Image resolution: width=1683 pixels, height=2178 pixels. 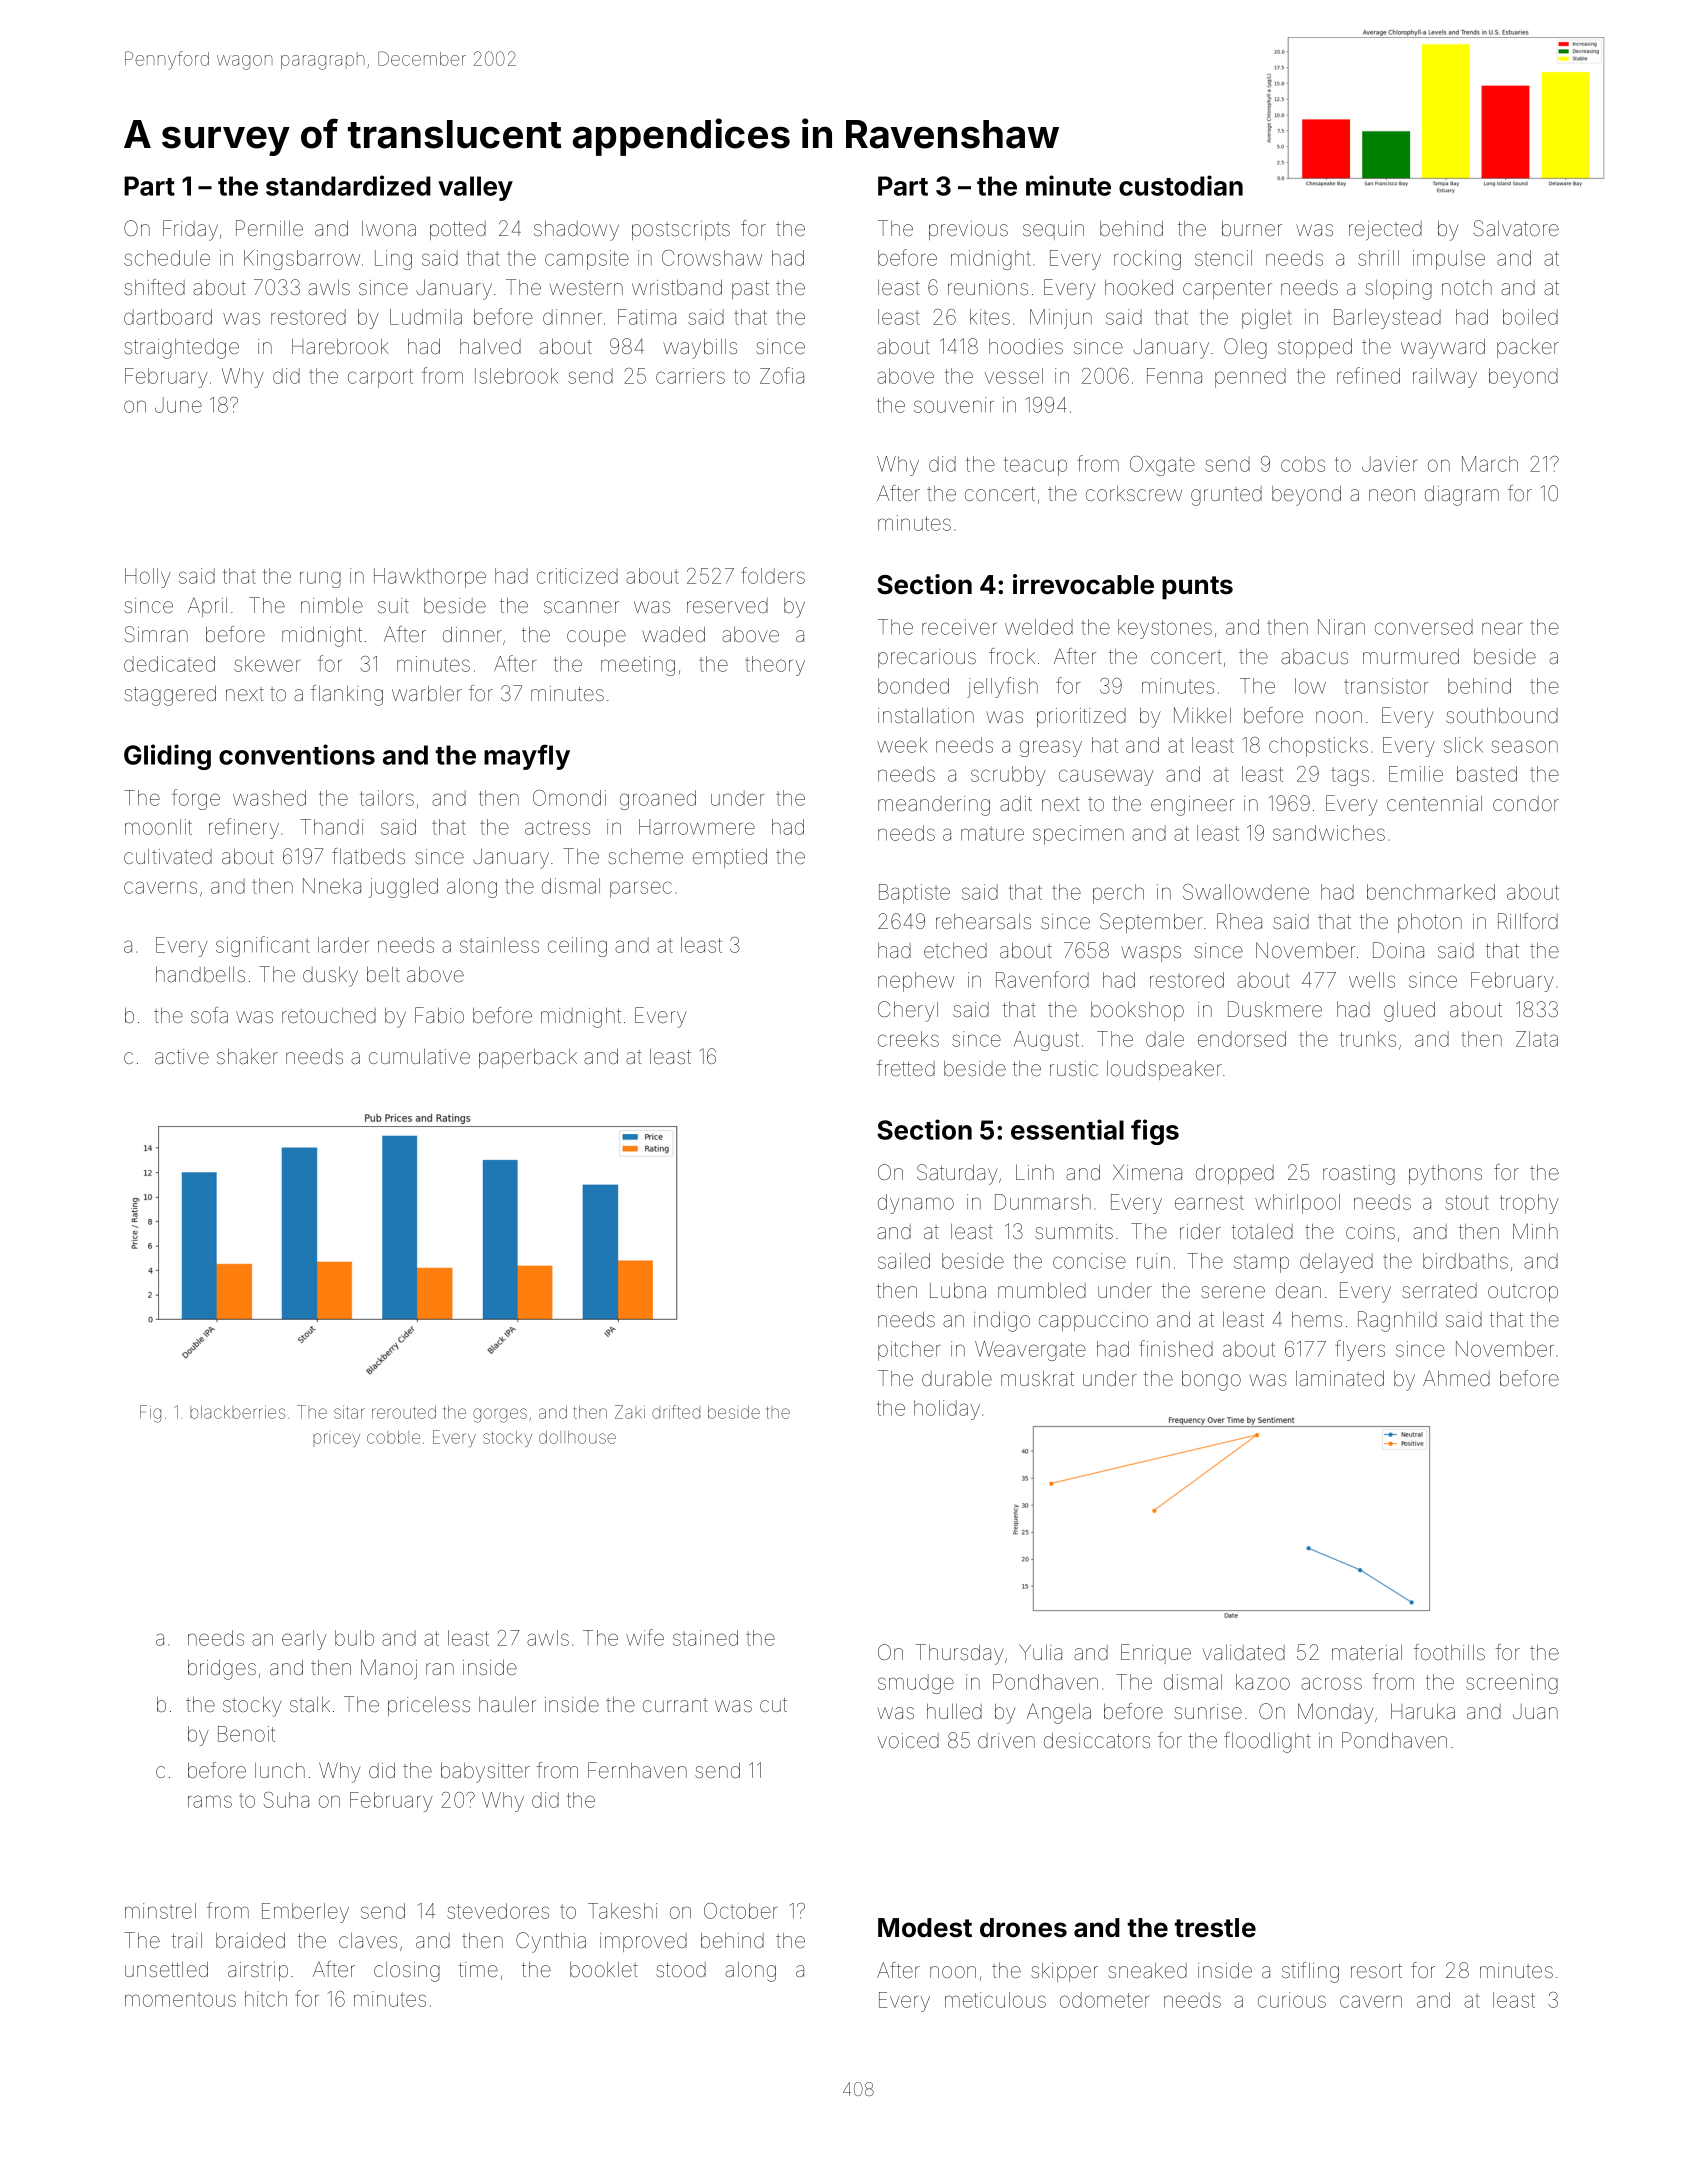 What do you see at coordinates (968, 230) in the image?
I see `previous` at bounding box center [968, 230].
